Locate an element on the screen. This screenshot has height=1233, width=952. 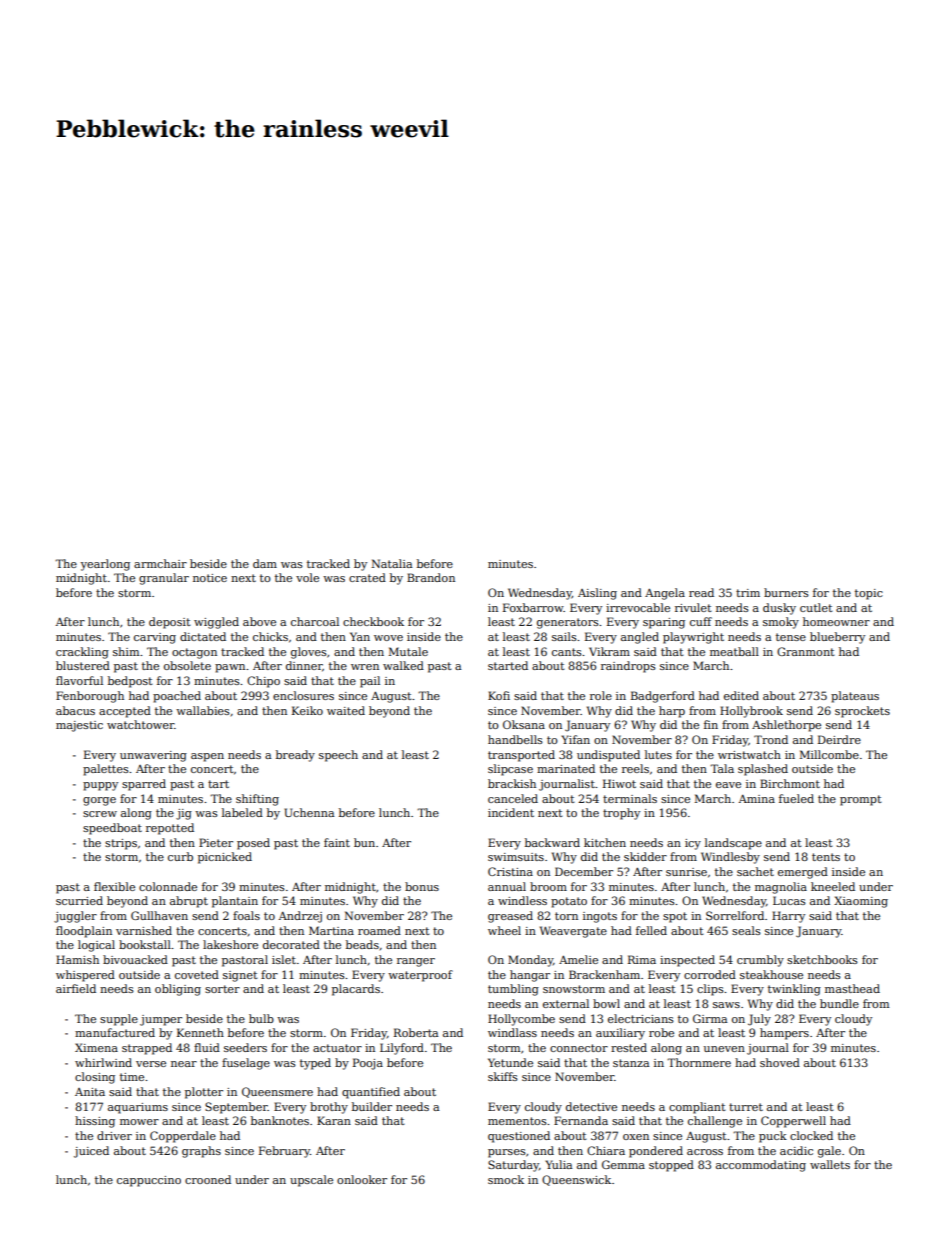
faint is located at coordinates (337, 842).
